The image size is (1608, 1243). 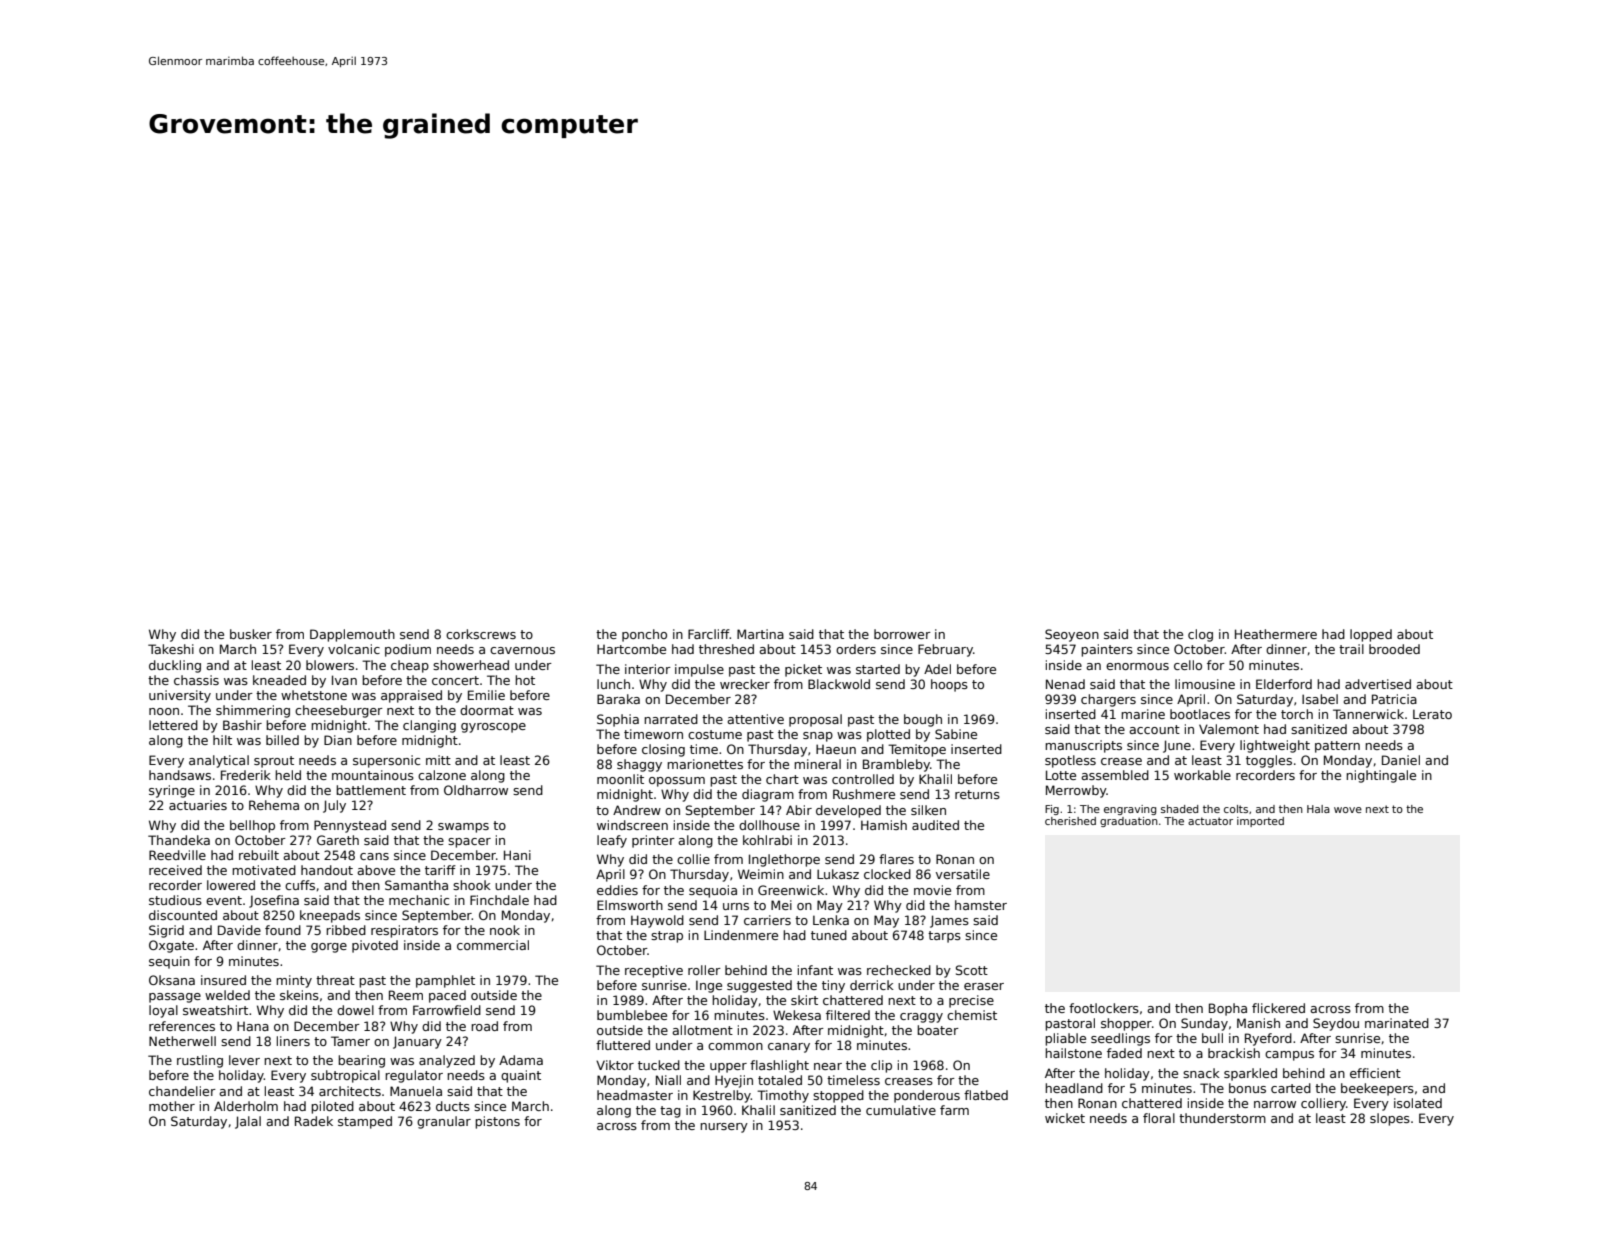 I want to click on audited, so click(x=935, y=825).
